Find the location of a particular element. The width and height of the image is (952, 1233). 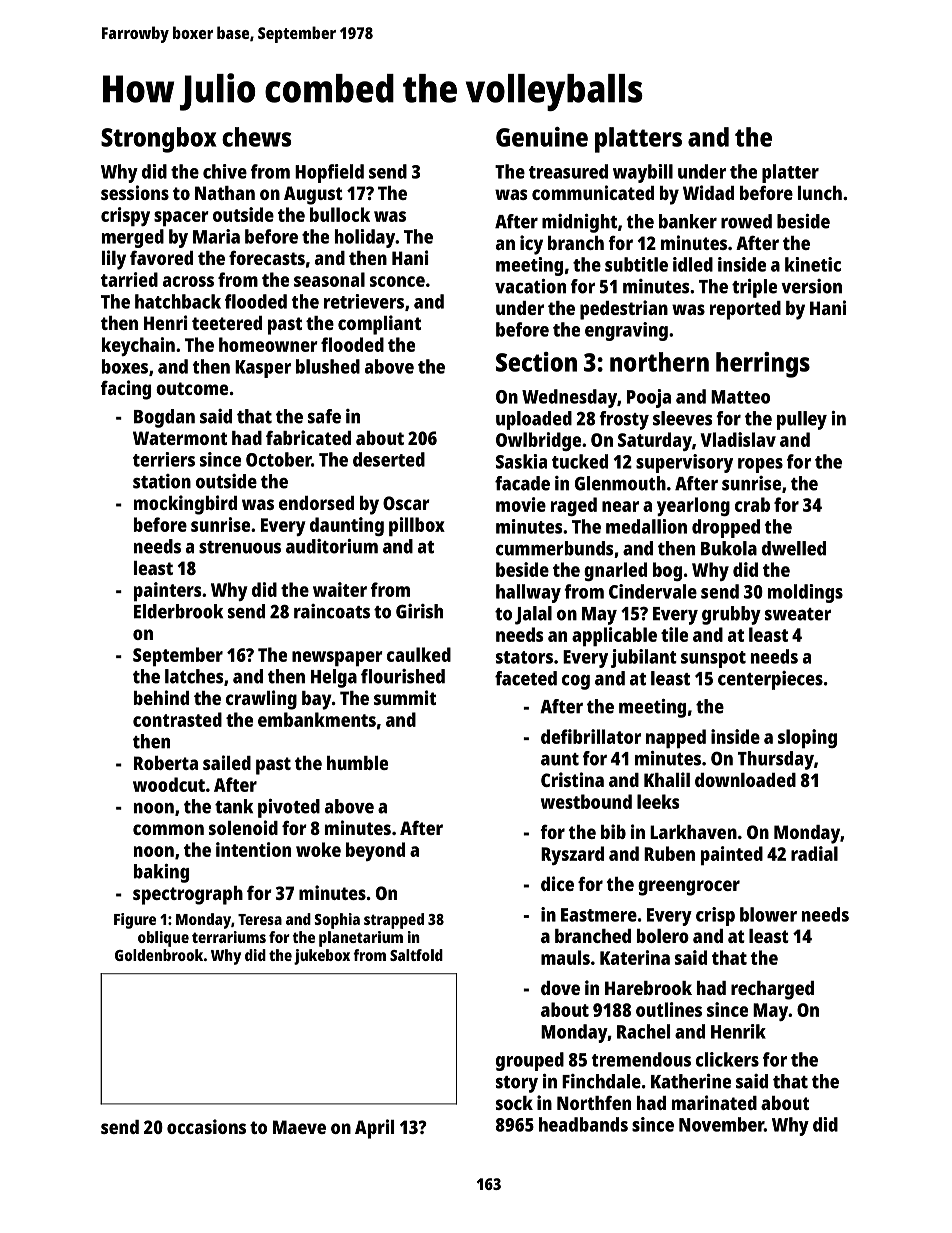

leeks is located at coordinates (658, 801).
